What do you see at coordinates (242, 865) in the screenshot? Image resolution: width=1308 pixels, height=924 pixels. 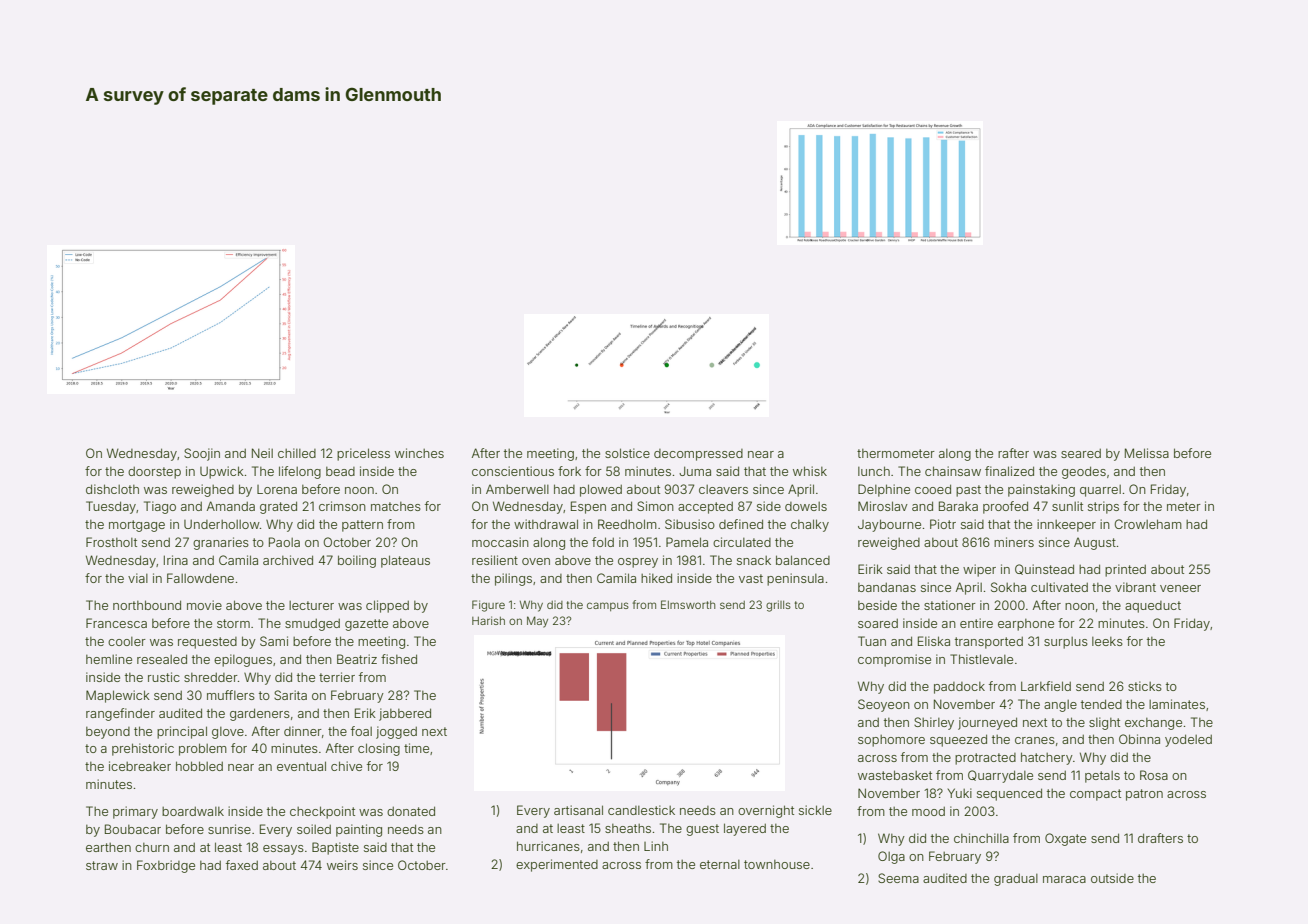 I see `faxed` at bounding box center [242, 865].
